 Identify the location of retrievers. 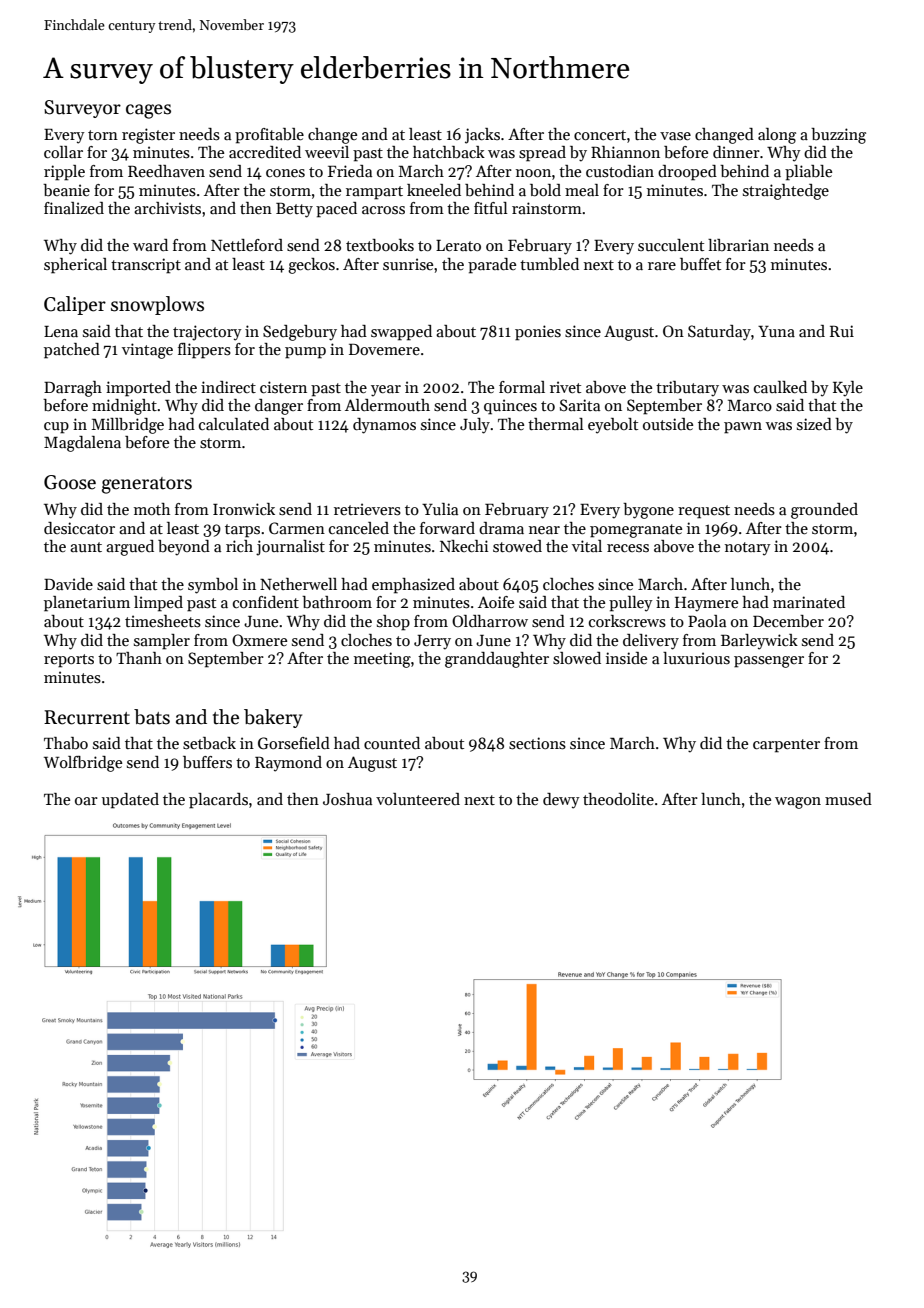
(367, 509).
